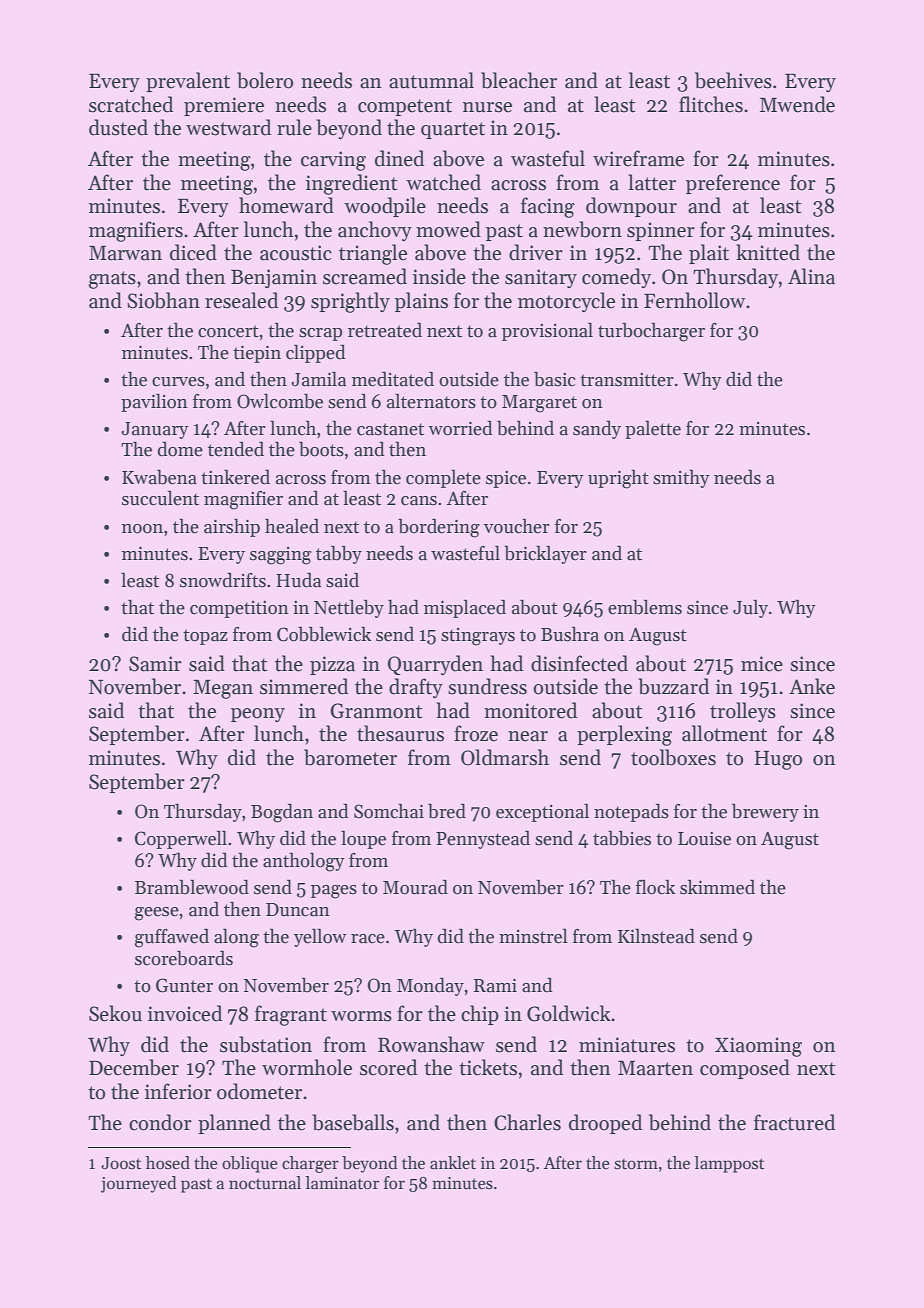 The image size is (924, 1308). I want to click on curves, so click(178, 382).
